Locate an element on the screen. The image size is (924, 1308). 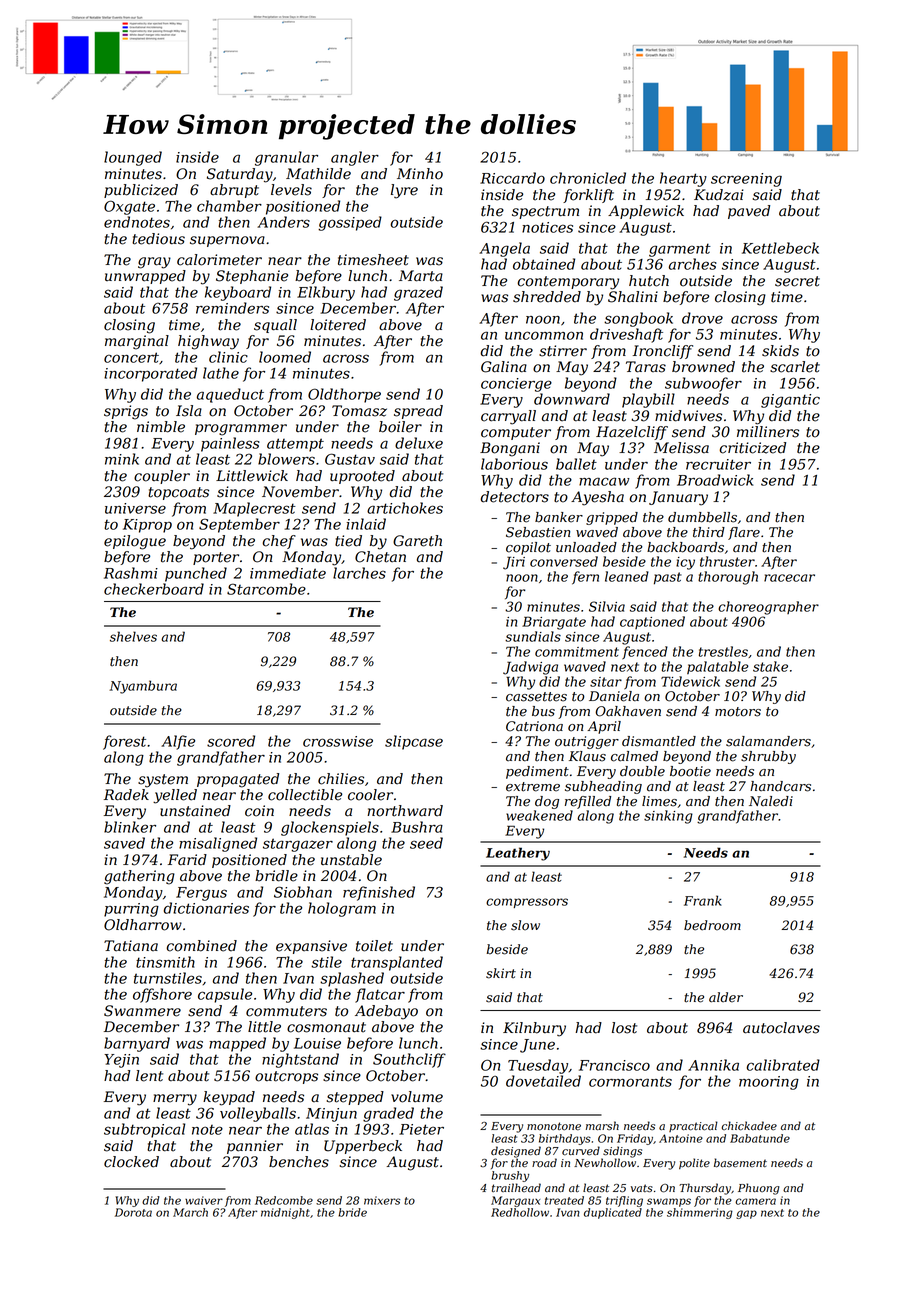
Jadwiga is located at coordinates (530, 668).
